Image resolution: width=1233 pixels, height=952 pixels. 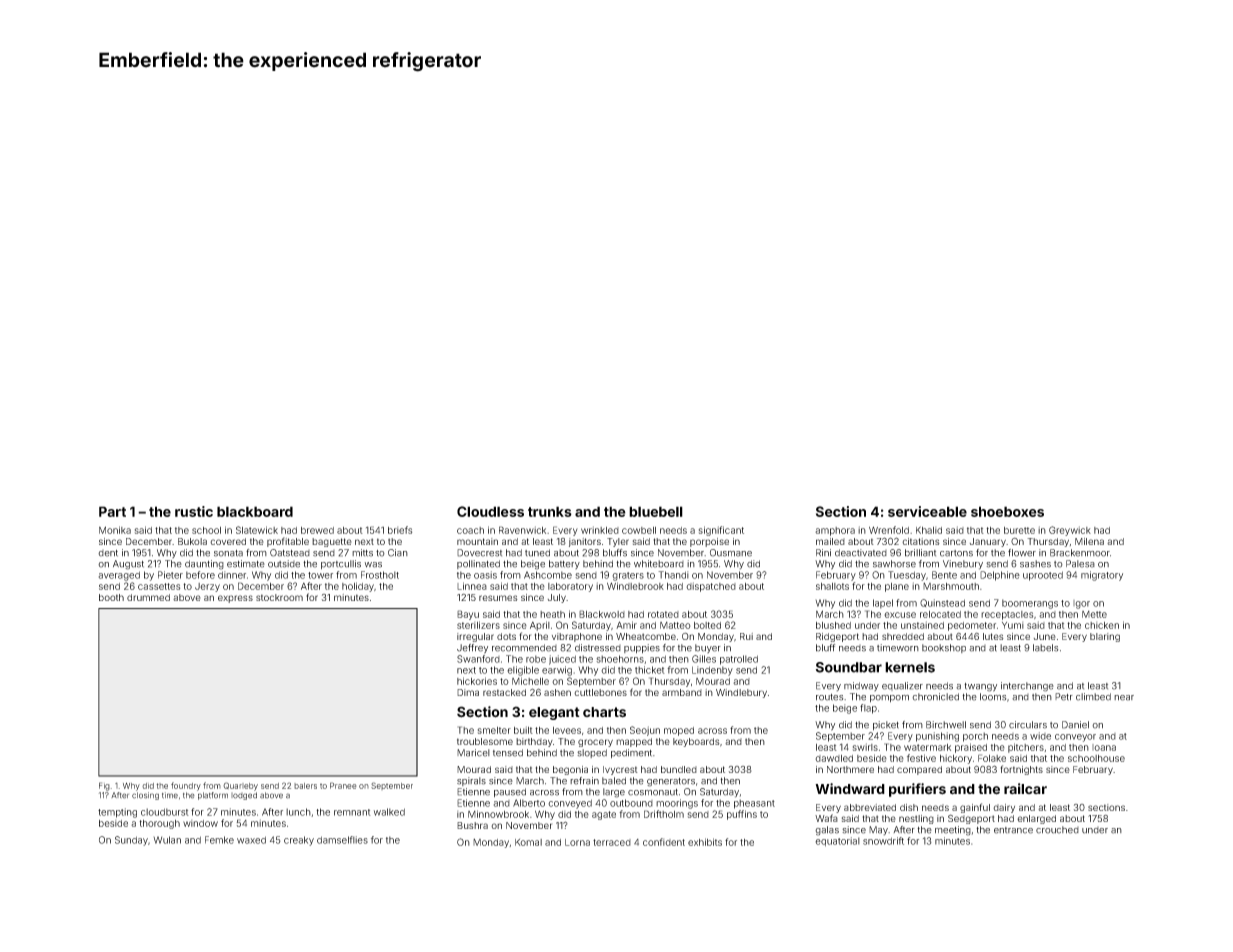 I want to click on shredded, so click(x=903, y=636).
